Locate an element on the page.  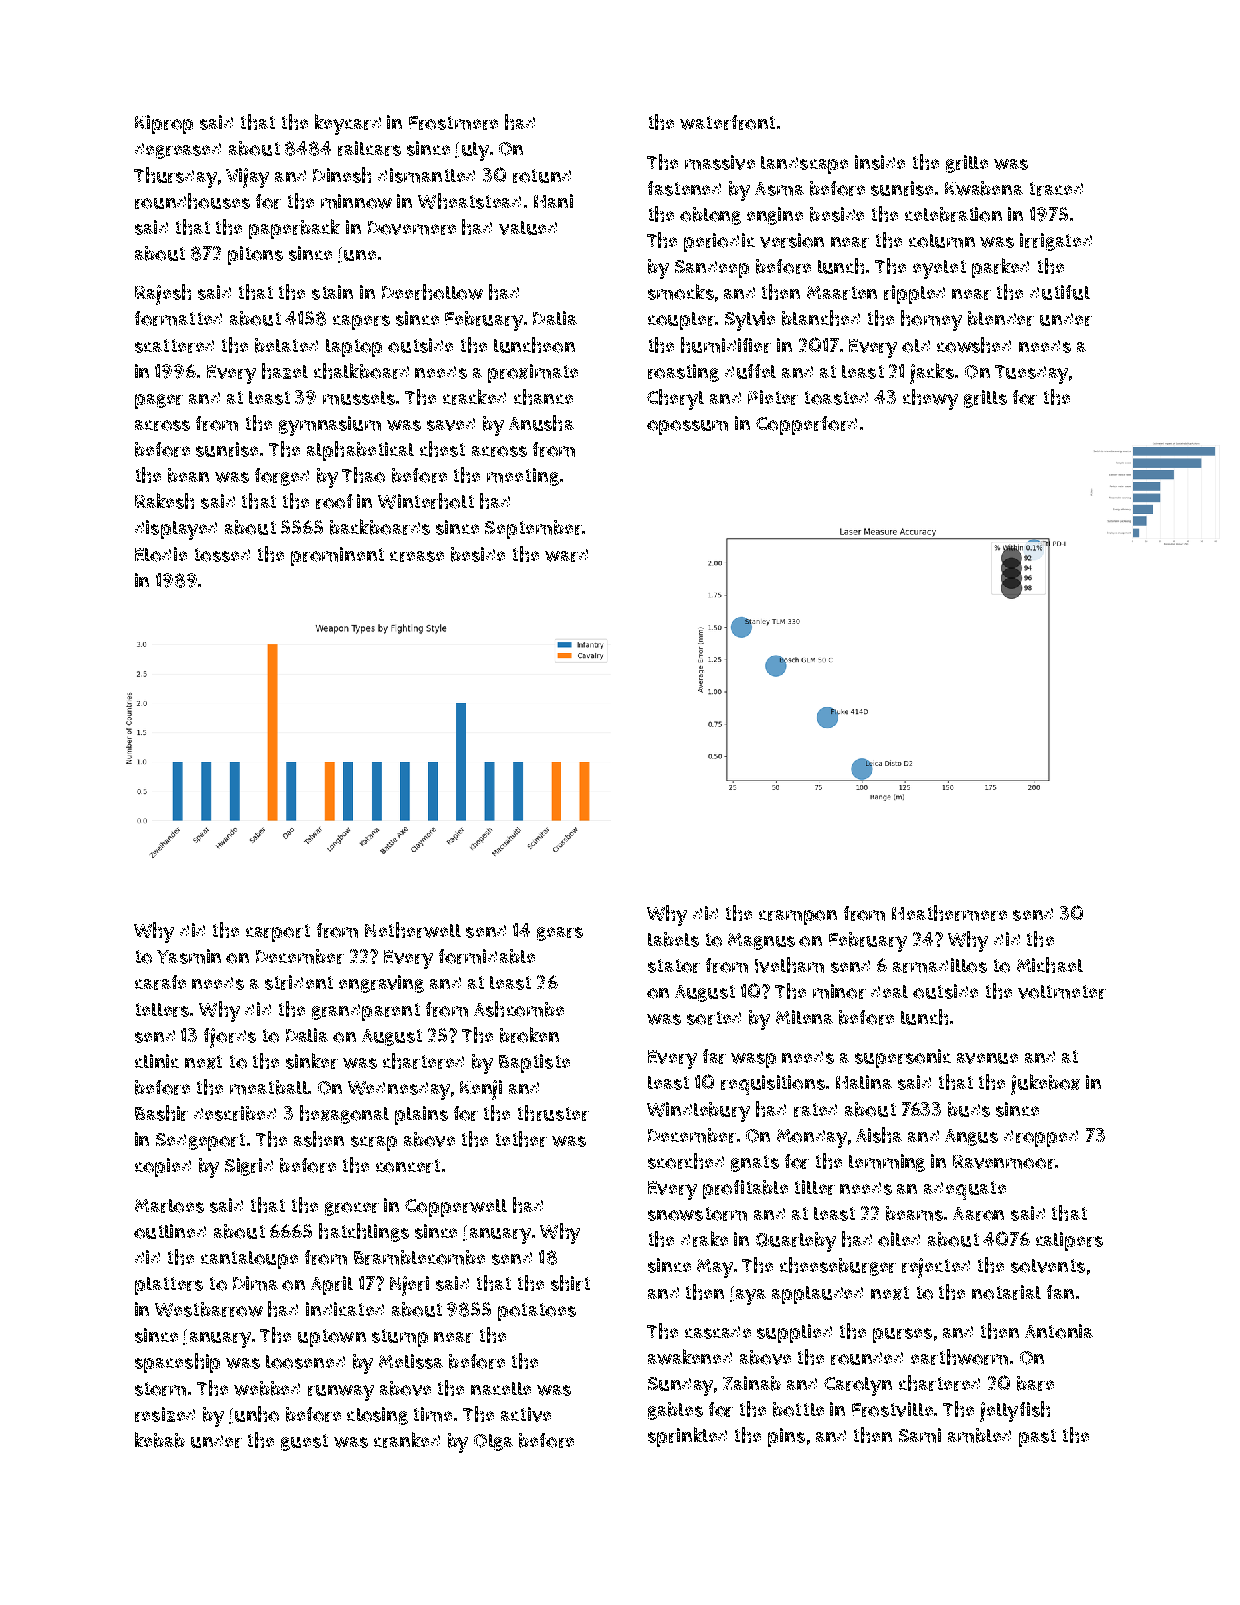
Maarten is located at coordinates (842, 293).
